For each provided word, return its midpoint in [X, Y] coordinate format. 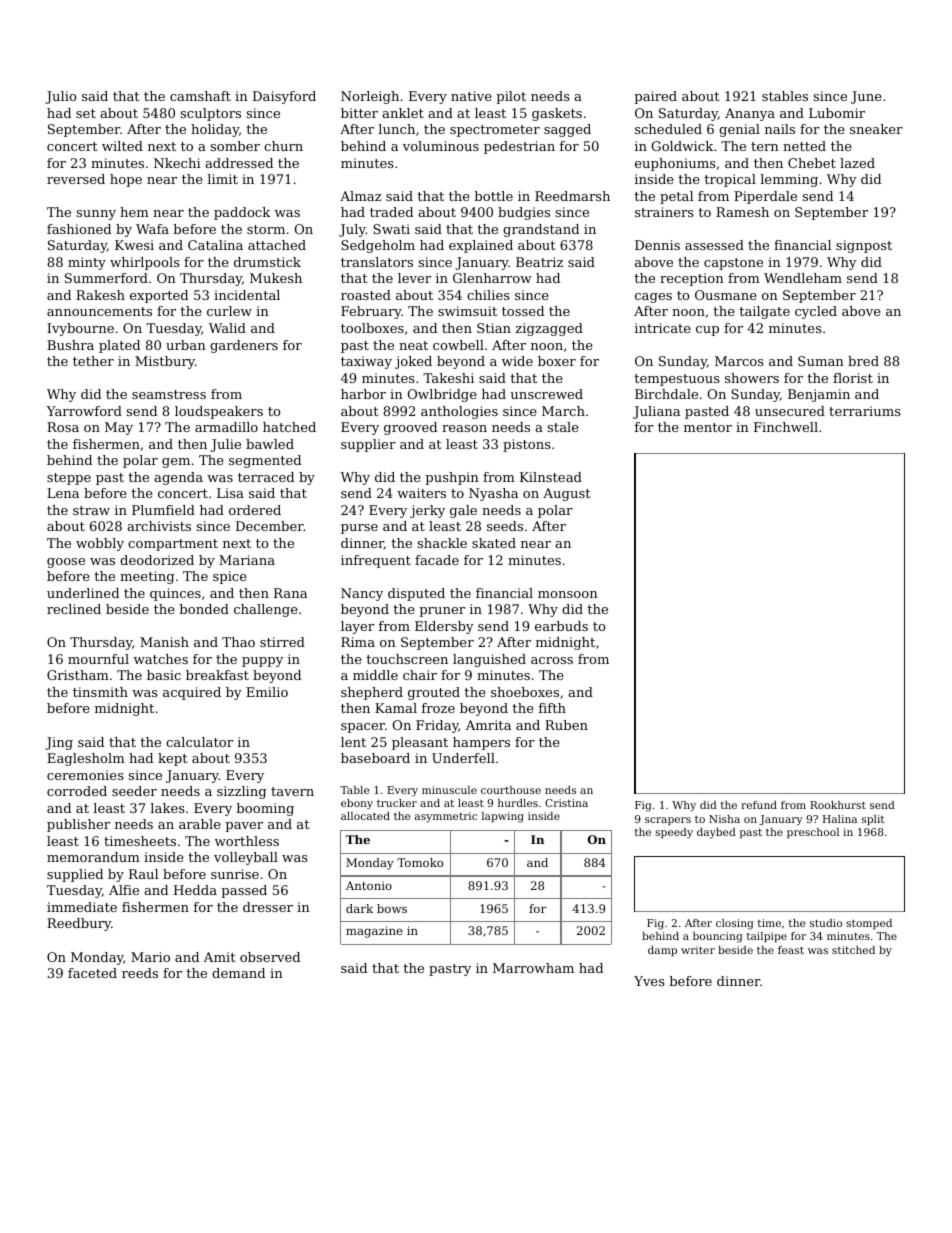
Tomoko [420, 862]
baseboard [375, 758]
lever [414, 278]
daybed [716, 833]
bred [863, 361]
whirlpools [145, 263]
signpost [864, 246]
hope [126, 180]
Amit [220, 957]
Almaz [360, 196]
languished [489, 660]
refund [759, 805]
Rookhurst [838, 805]
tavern [292, 791]
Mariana [247, 560]
